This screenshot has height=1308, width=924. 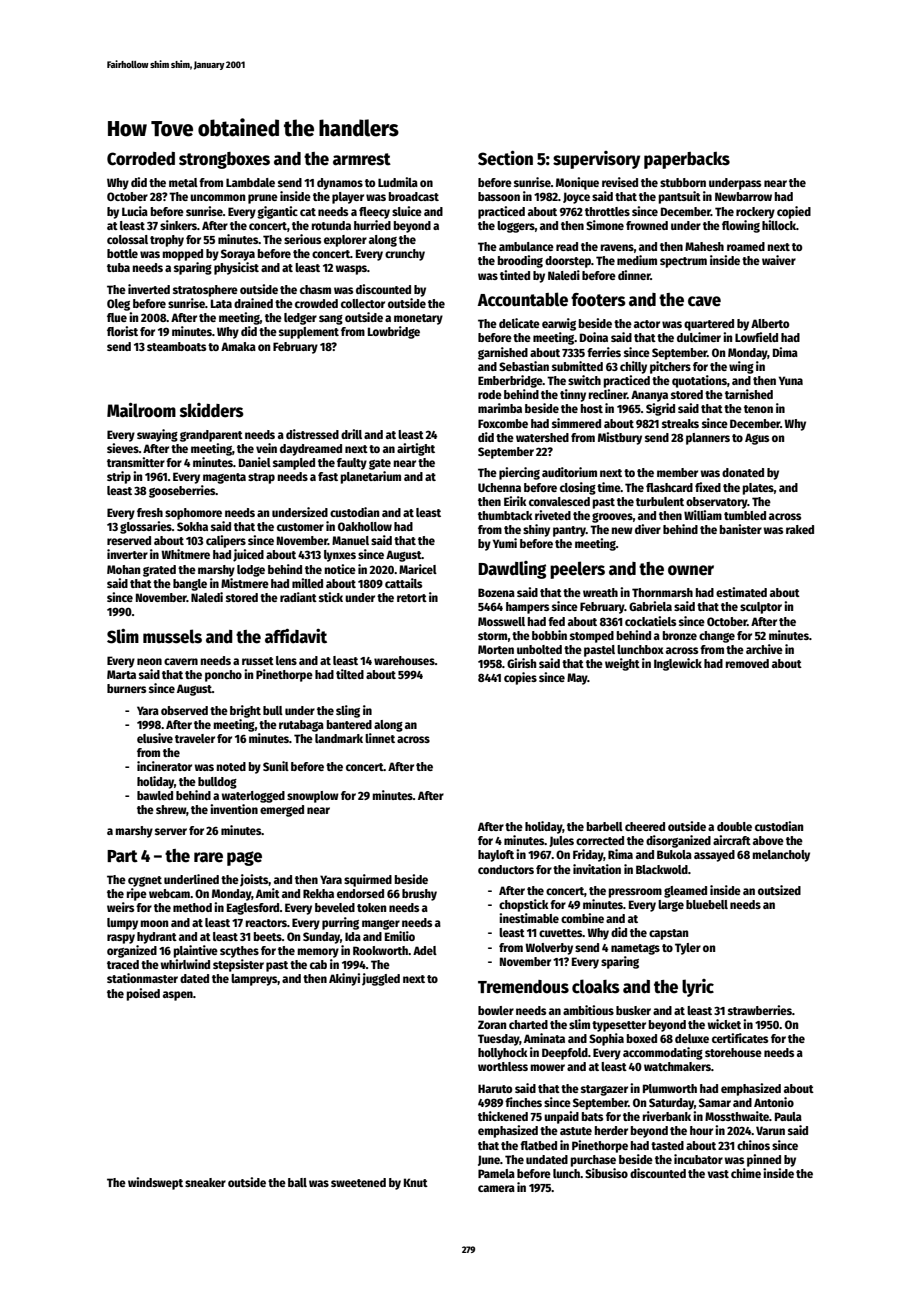 I want to click on windswept, so click(x=155, y=1183).
